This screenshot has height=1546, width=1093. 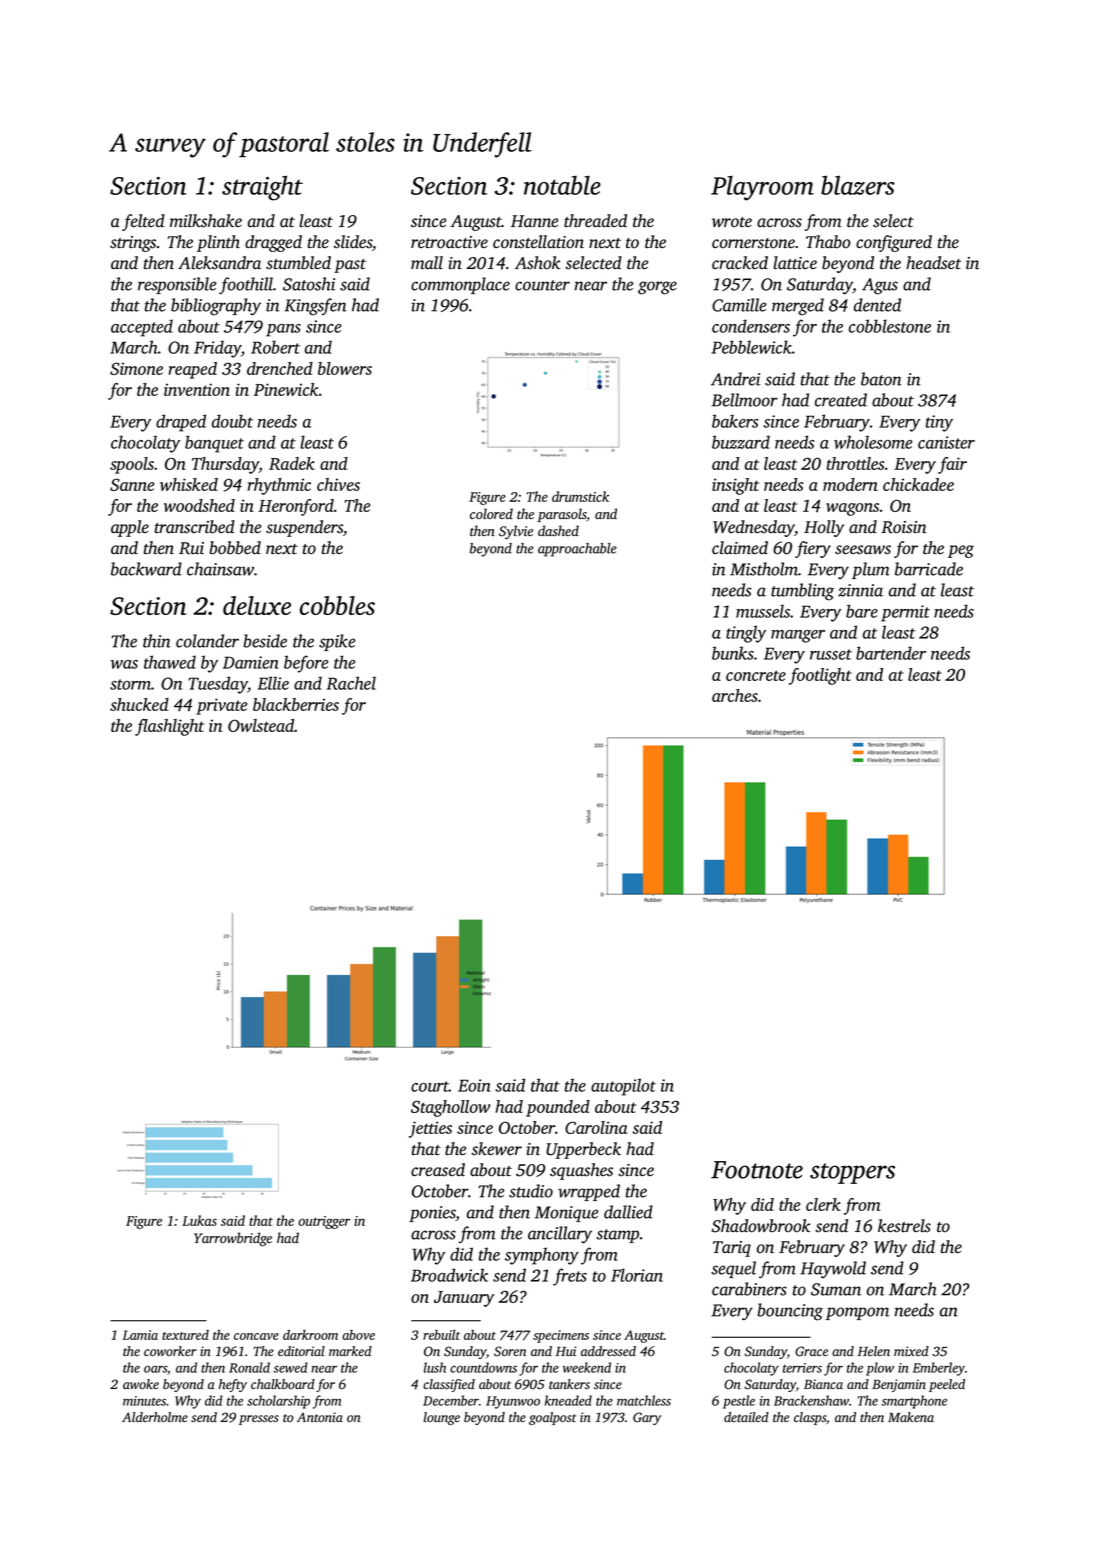 What do you see at coordinates (751, 347) in the screenshot?
I see `Pebblewick` at bounding box center [751, 347].
